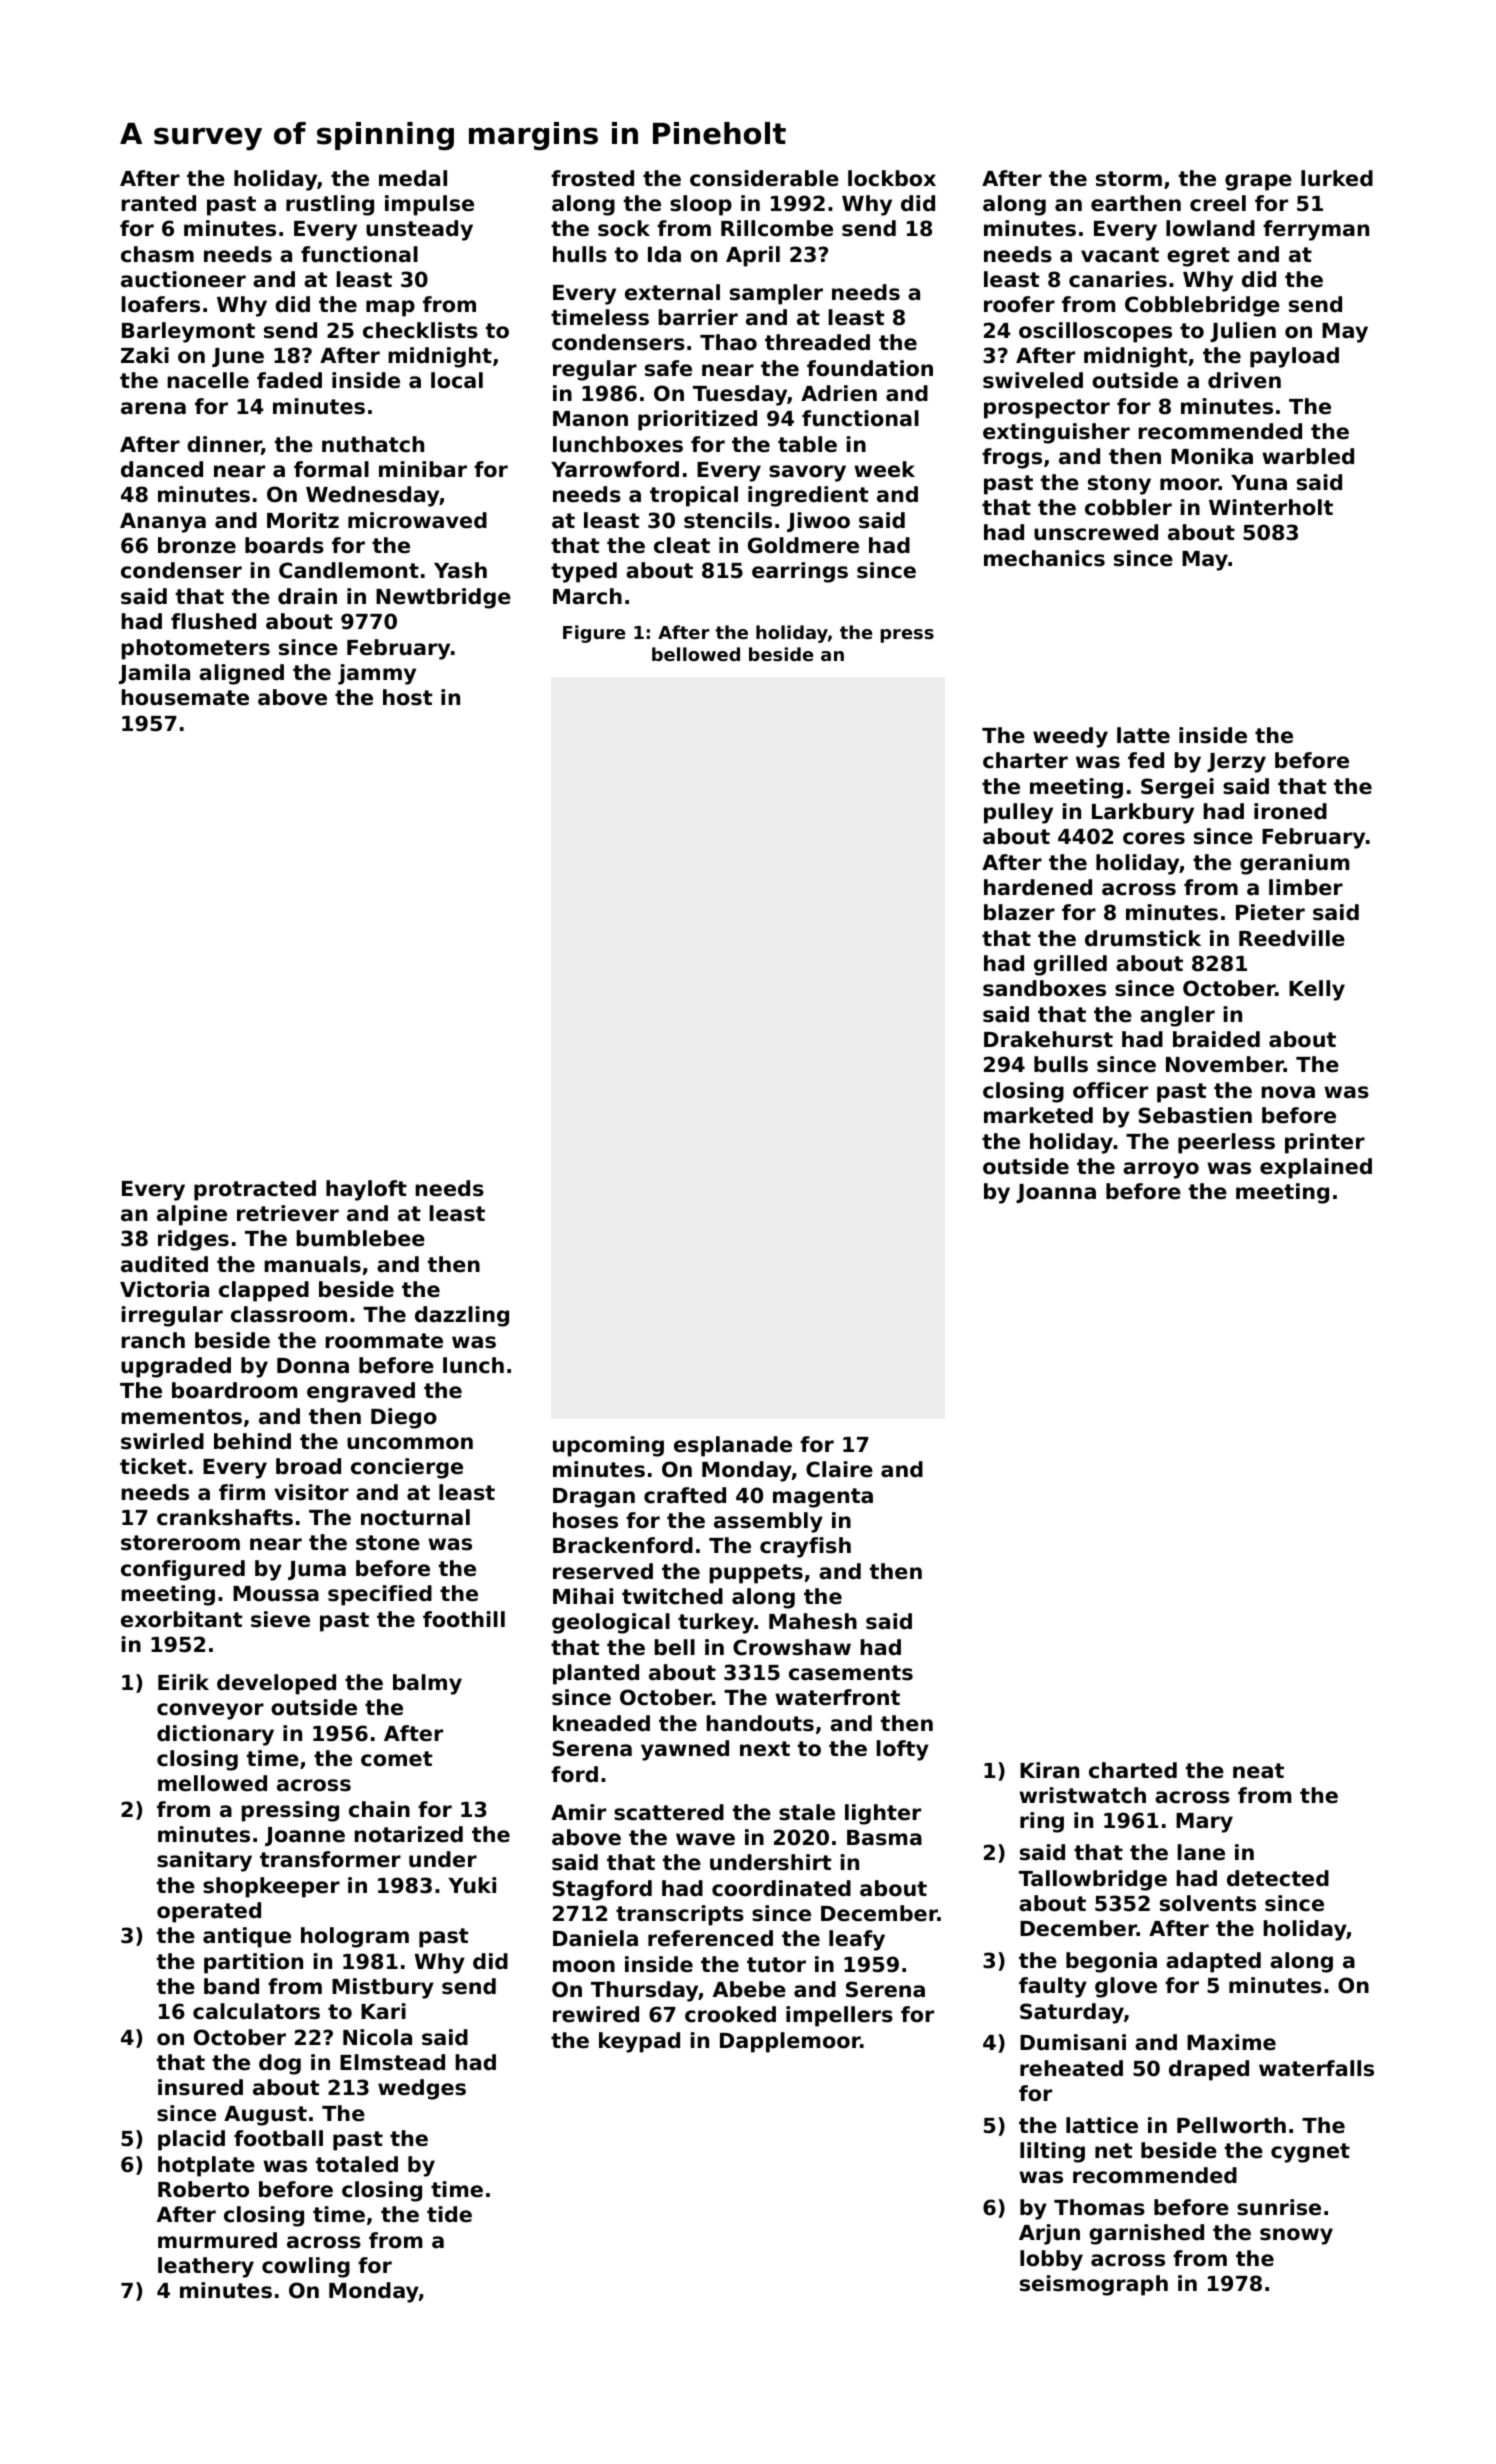  Describe the element at coordinates (1129, 179) in the document. I see `storm` at that location.
